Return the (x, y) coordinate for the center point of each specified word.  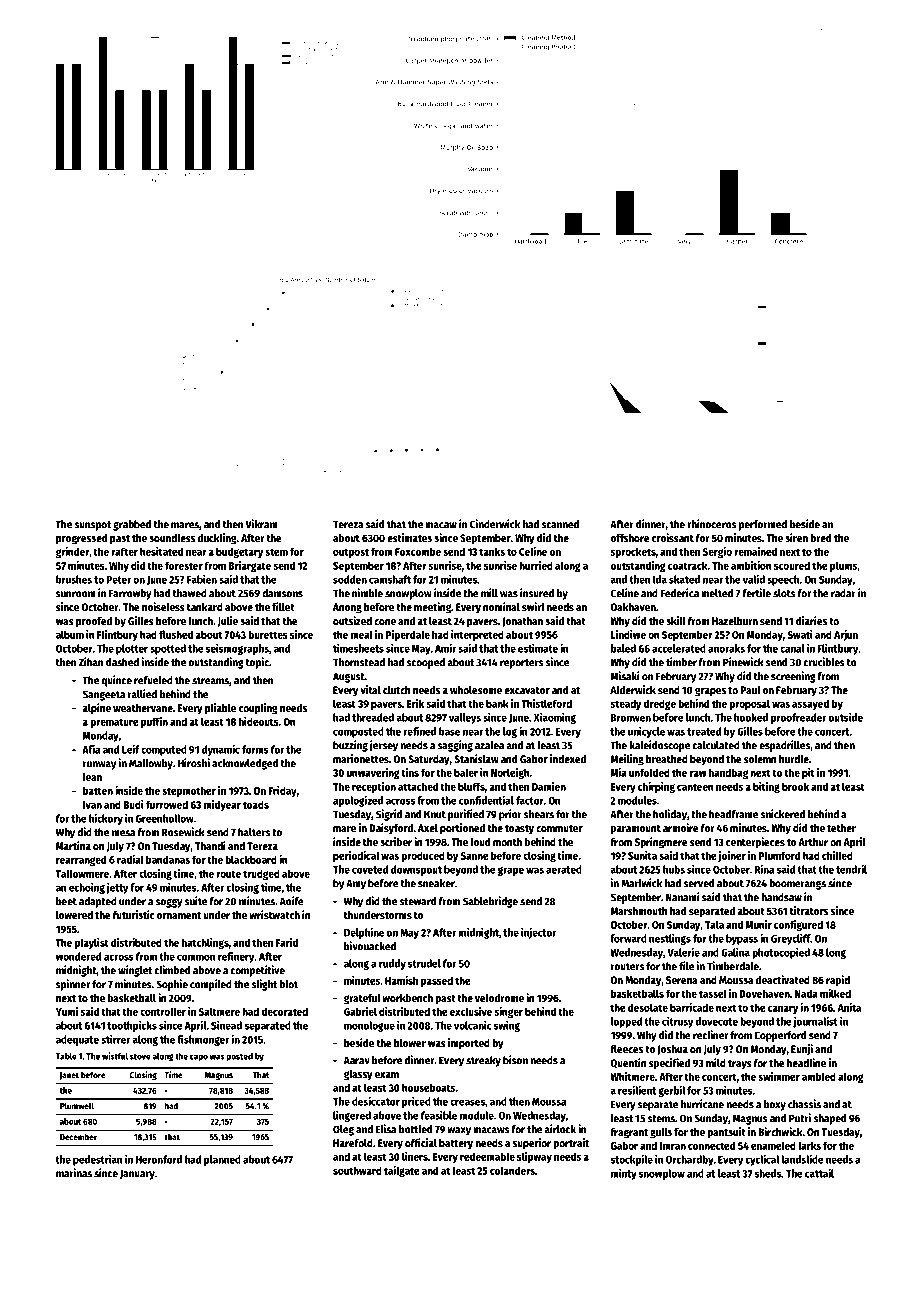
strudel (424, 963)
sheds (768, 1173)
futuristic (134, 914)
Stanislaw (476, 758)
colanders (512, 1170)
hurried (536, 565)
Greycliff (791, 939)
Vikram (262, 524)
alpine (97, 709)
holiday (670, 815)
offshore (630, 538)
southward (357, 1170)
